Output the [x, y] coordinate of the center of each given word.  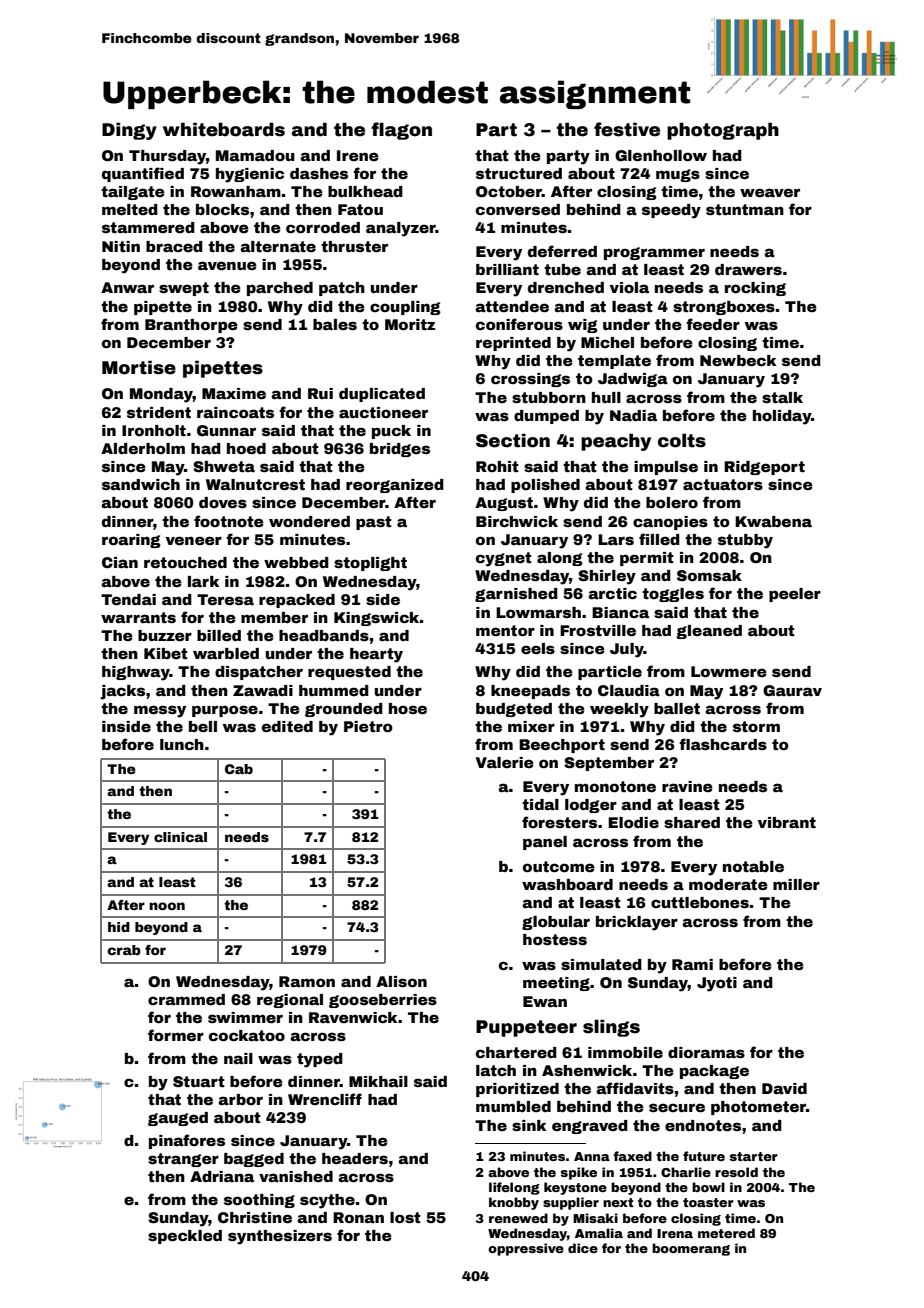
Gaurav [792, 690]
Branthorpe [191, 326]
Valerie [505, 762]
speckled [185, 1237]
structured [519, 173]
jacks [122, 692]
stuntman [745, 209]
